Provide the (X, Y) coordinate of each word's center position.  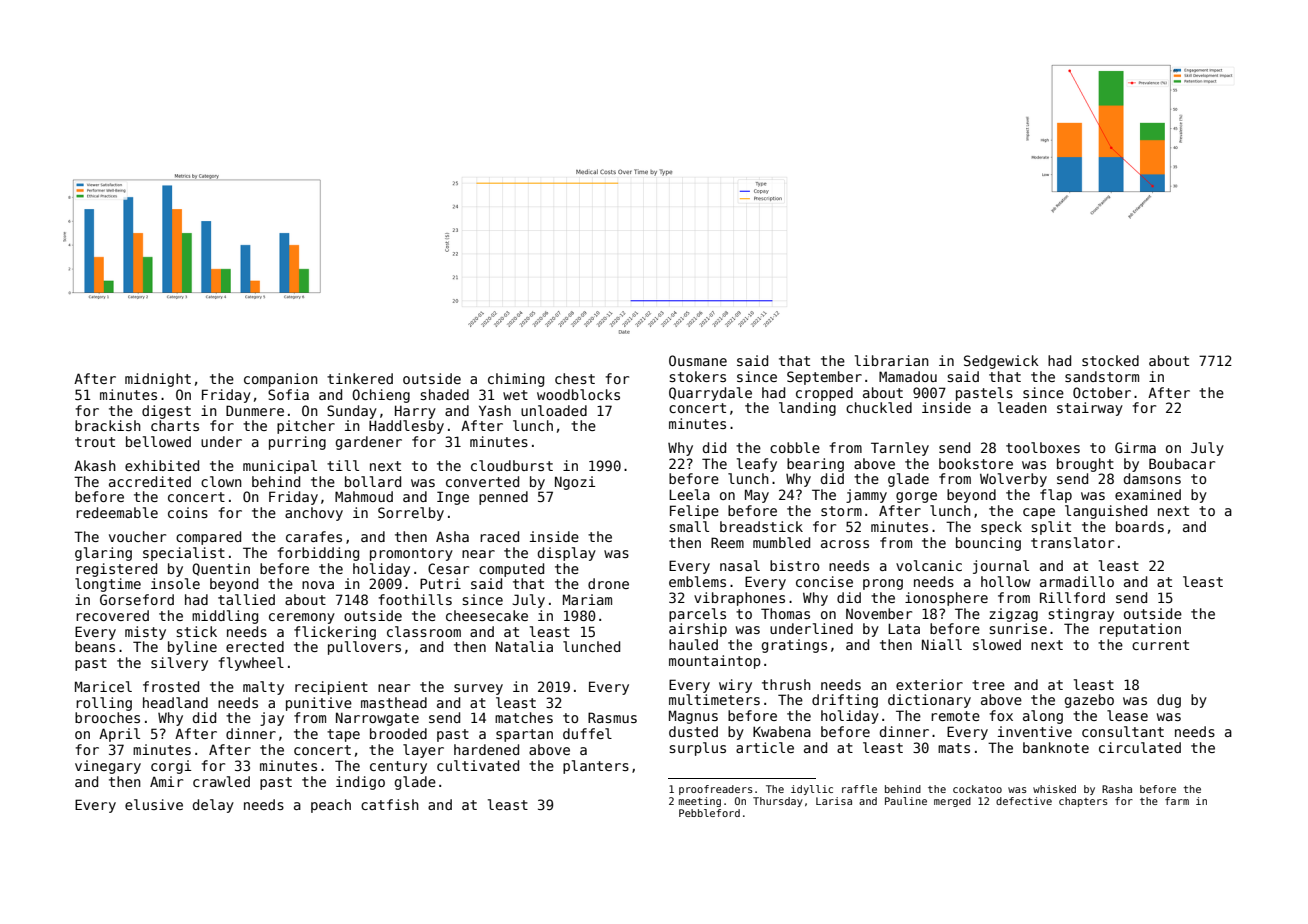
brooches (107, 717)
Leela (689, 494)
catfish (390, 804)
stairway (1090, 409)
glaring (103, 554)
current (1160, 645)
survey (478, 689)
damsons (1152, 478)
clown (221, 481)
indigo (360, 783)
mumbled (781, 542)
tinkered (360, 378)
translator (1072, 542)
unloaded (554, 410)
